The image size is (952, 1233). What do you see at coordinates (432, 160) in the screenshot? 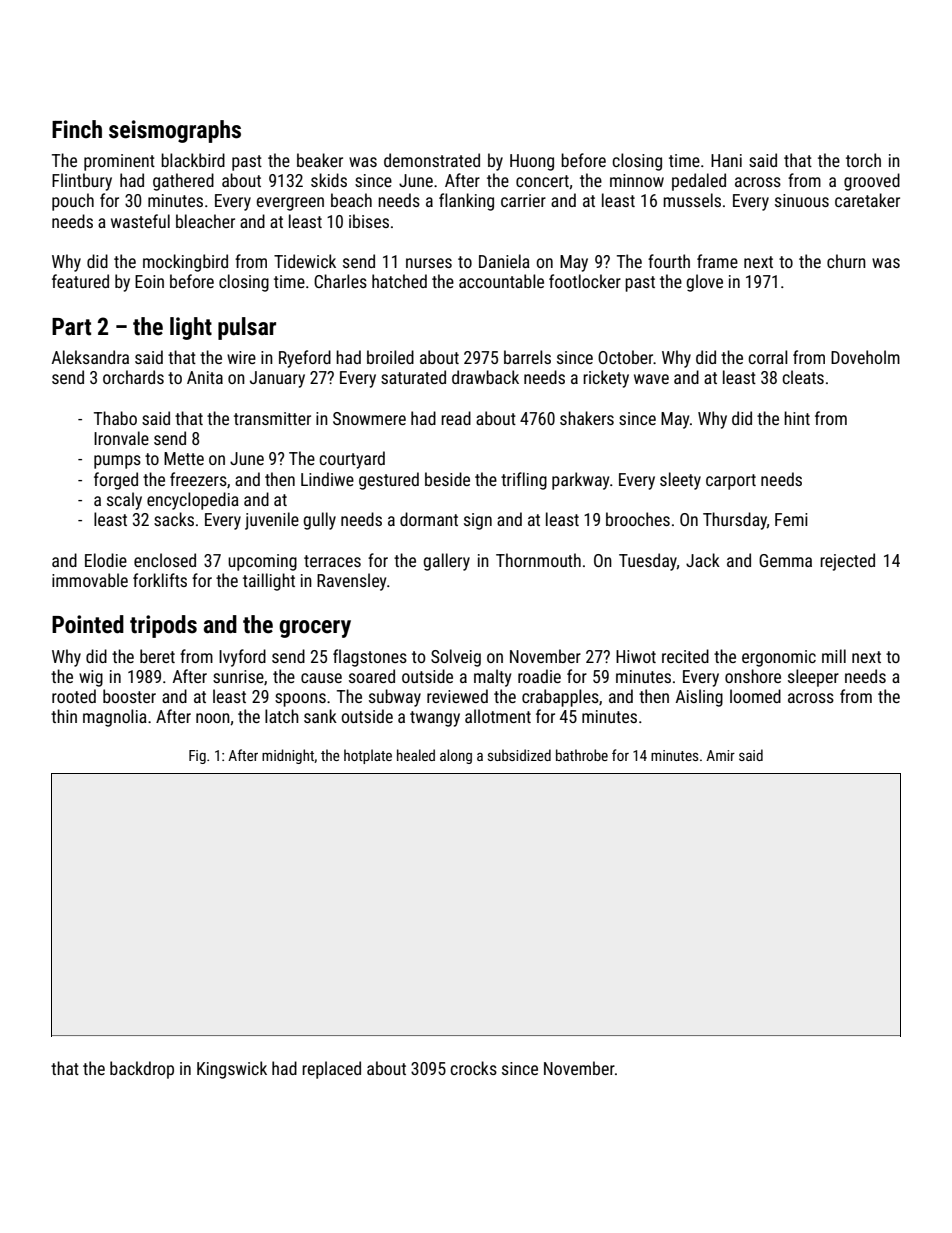
I see `demonstrated` at bounding box center [432, 160].
